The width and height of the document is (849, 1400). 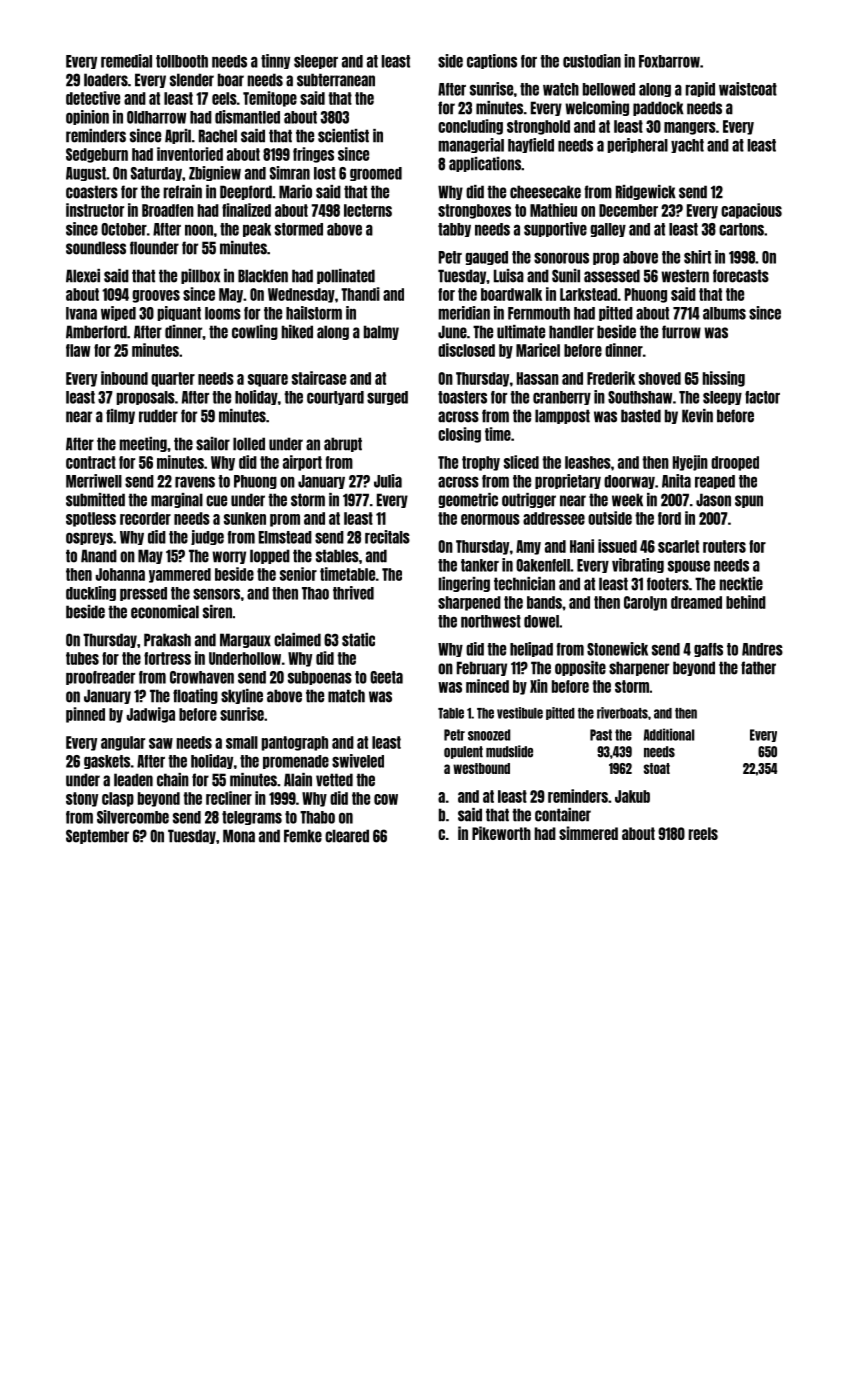 I want to click on issued, so click(x=617, y=546).
